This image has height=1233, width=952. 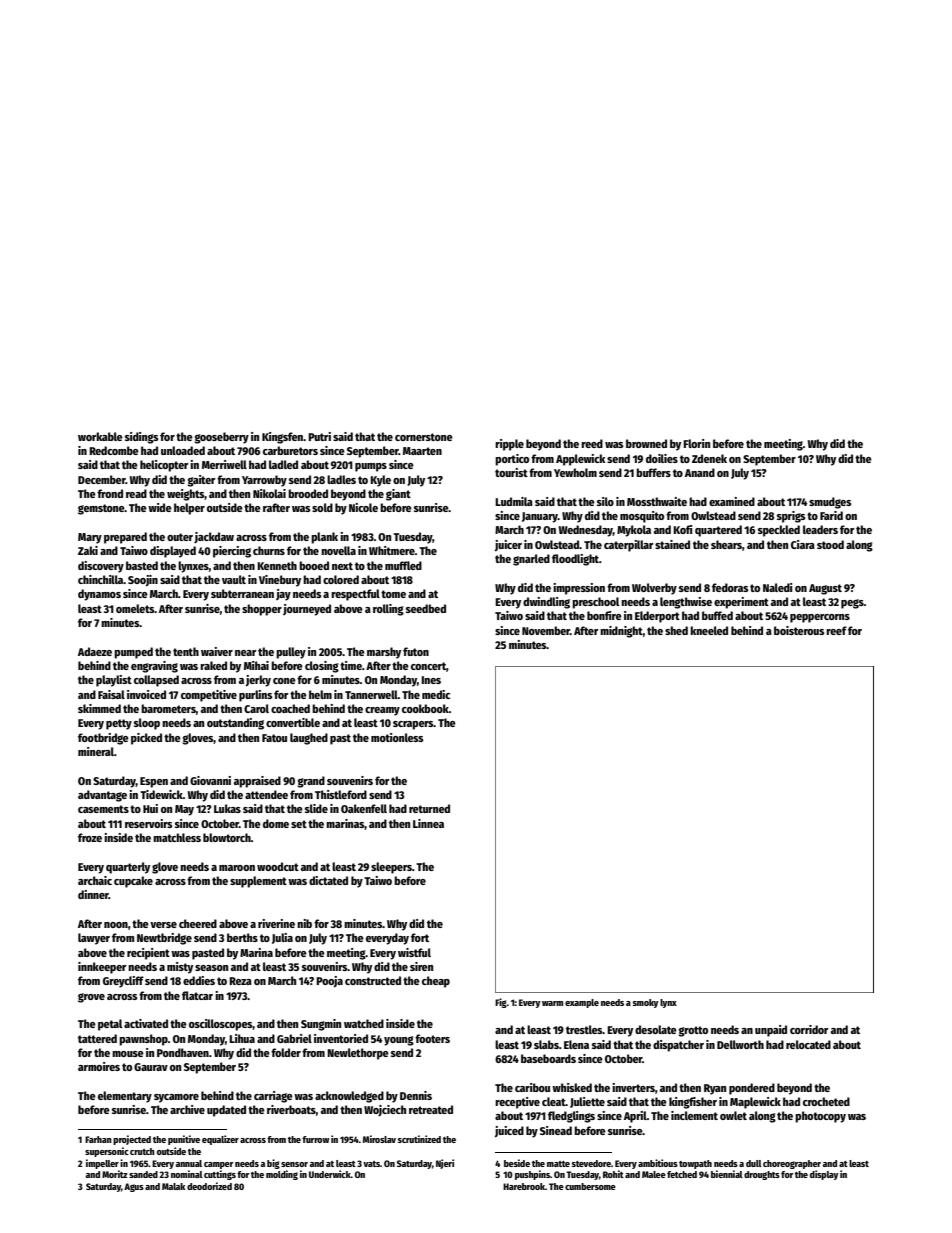 What do you see at coordinates (164, 939) in the image?
I see `Newtbridge` at bounding box center [164, 939].
